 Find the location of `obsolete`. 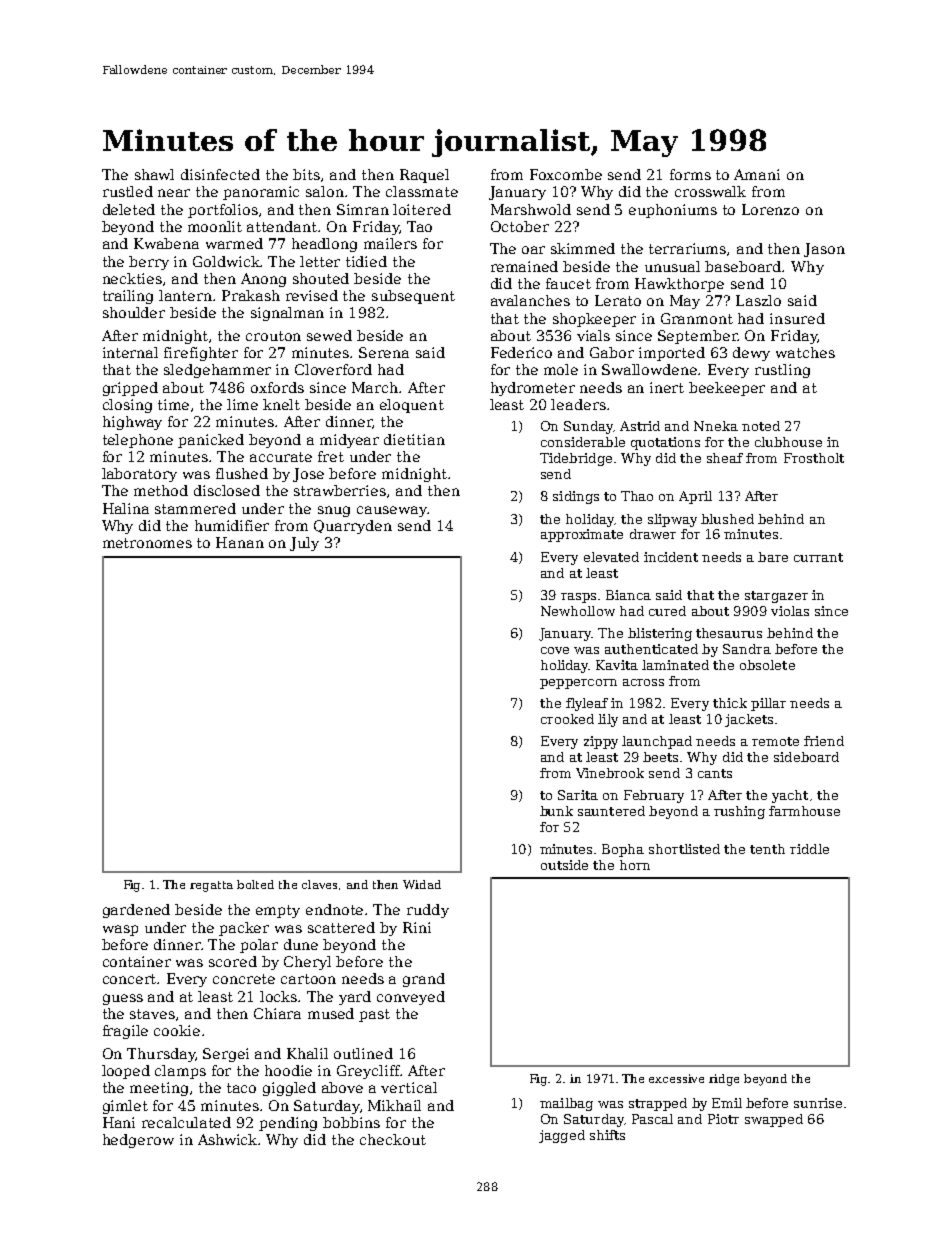

obsolete is located at coordinates (767, 665).
